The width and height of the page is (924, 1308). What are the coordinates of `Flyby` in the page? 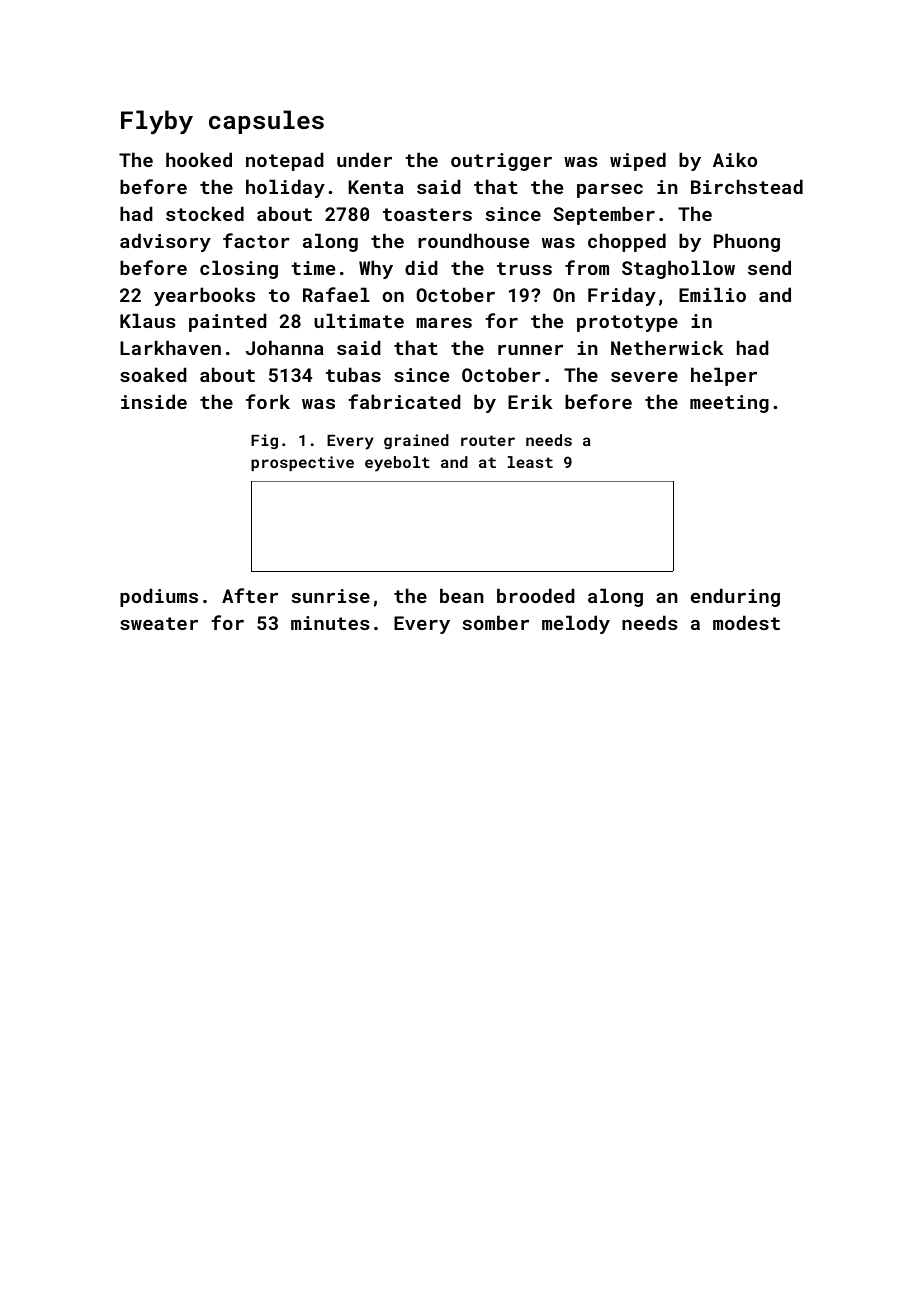 It's located at (157, 122).
